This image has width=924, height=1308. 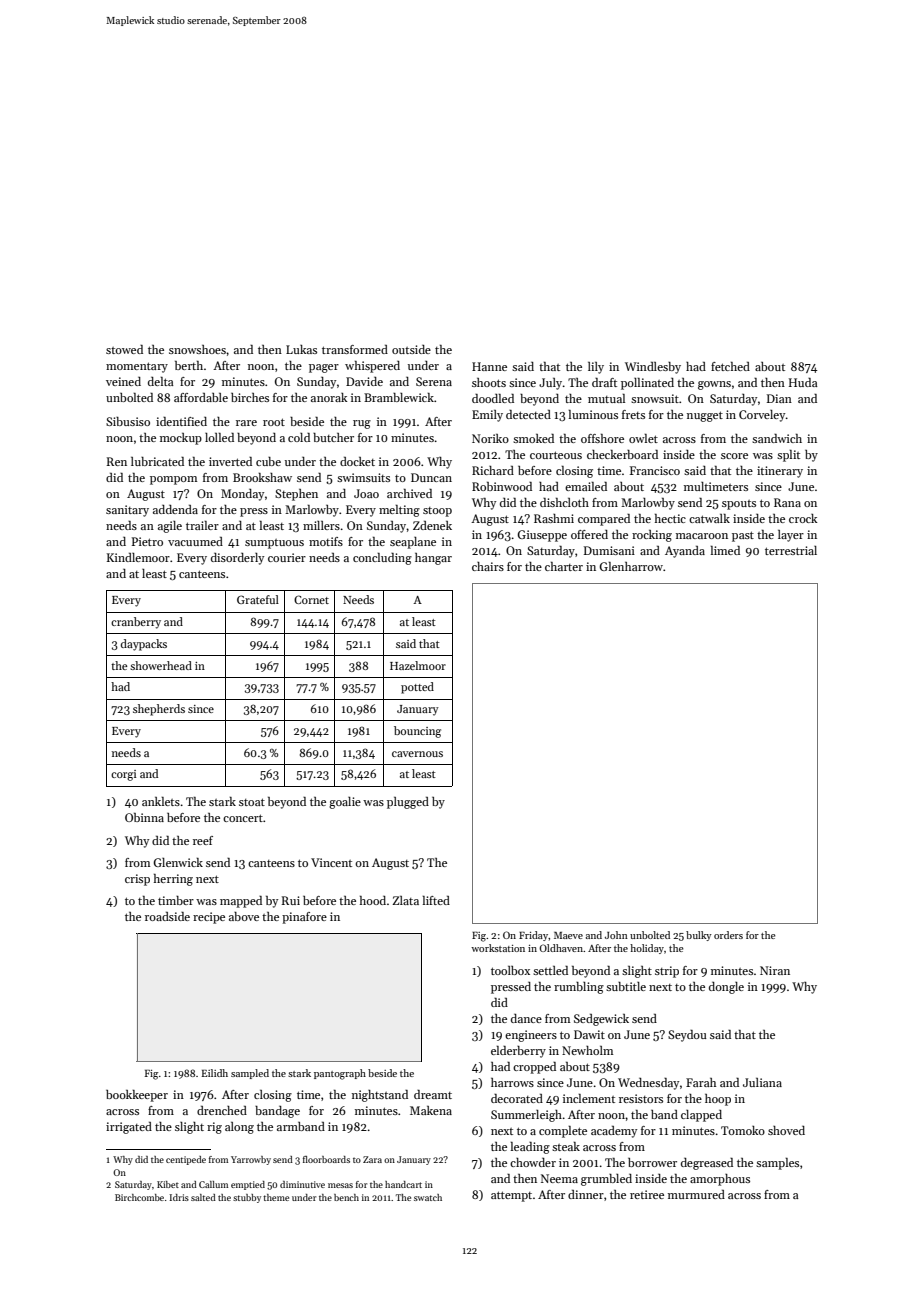 What do you see at coordinates (137, 1096) in the image?
I see `bookkeeper` at bounding box center [137, 1096].
